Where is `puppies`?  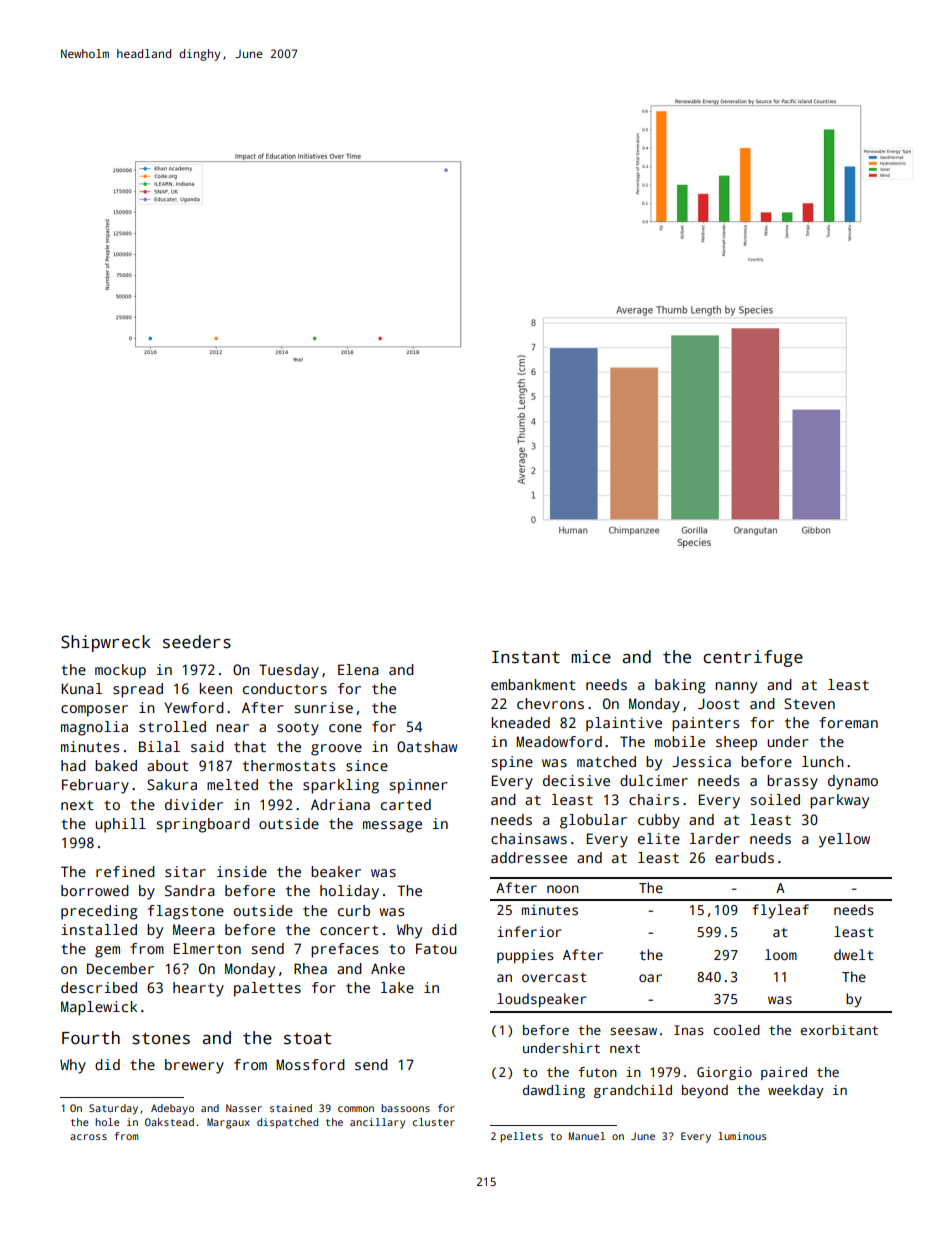
puppies is located at coordinates (525, 956).
